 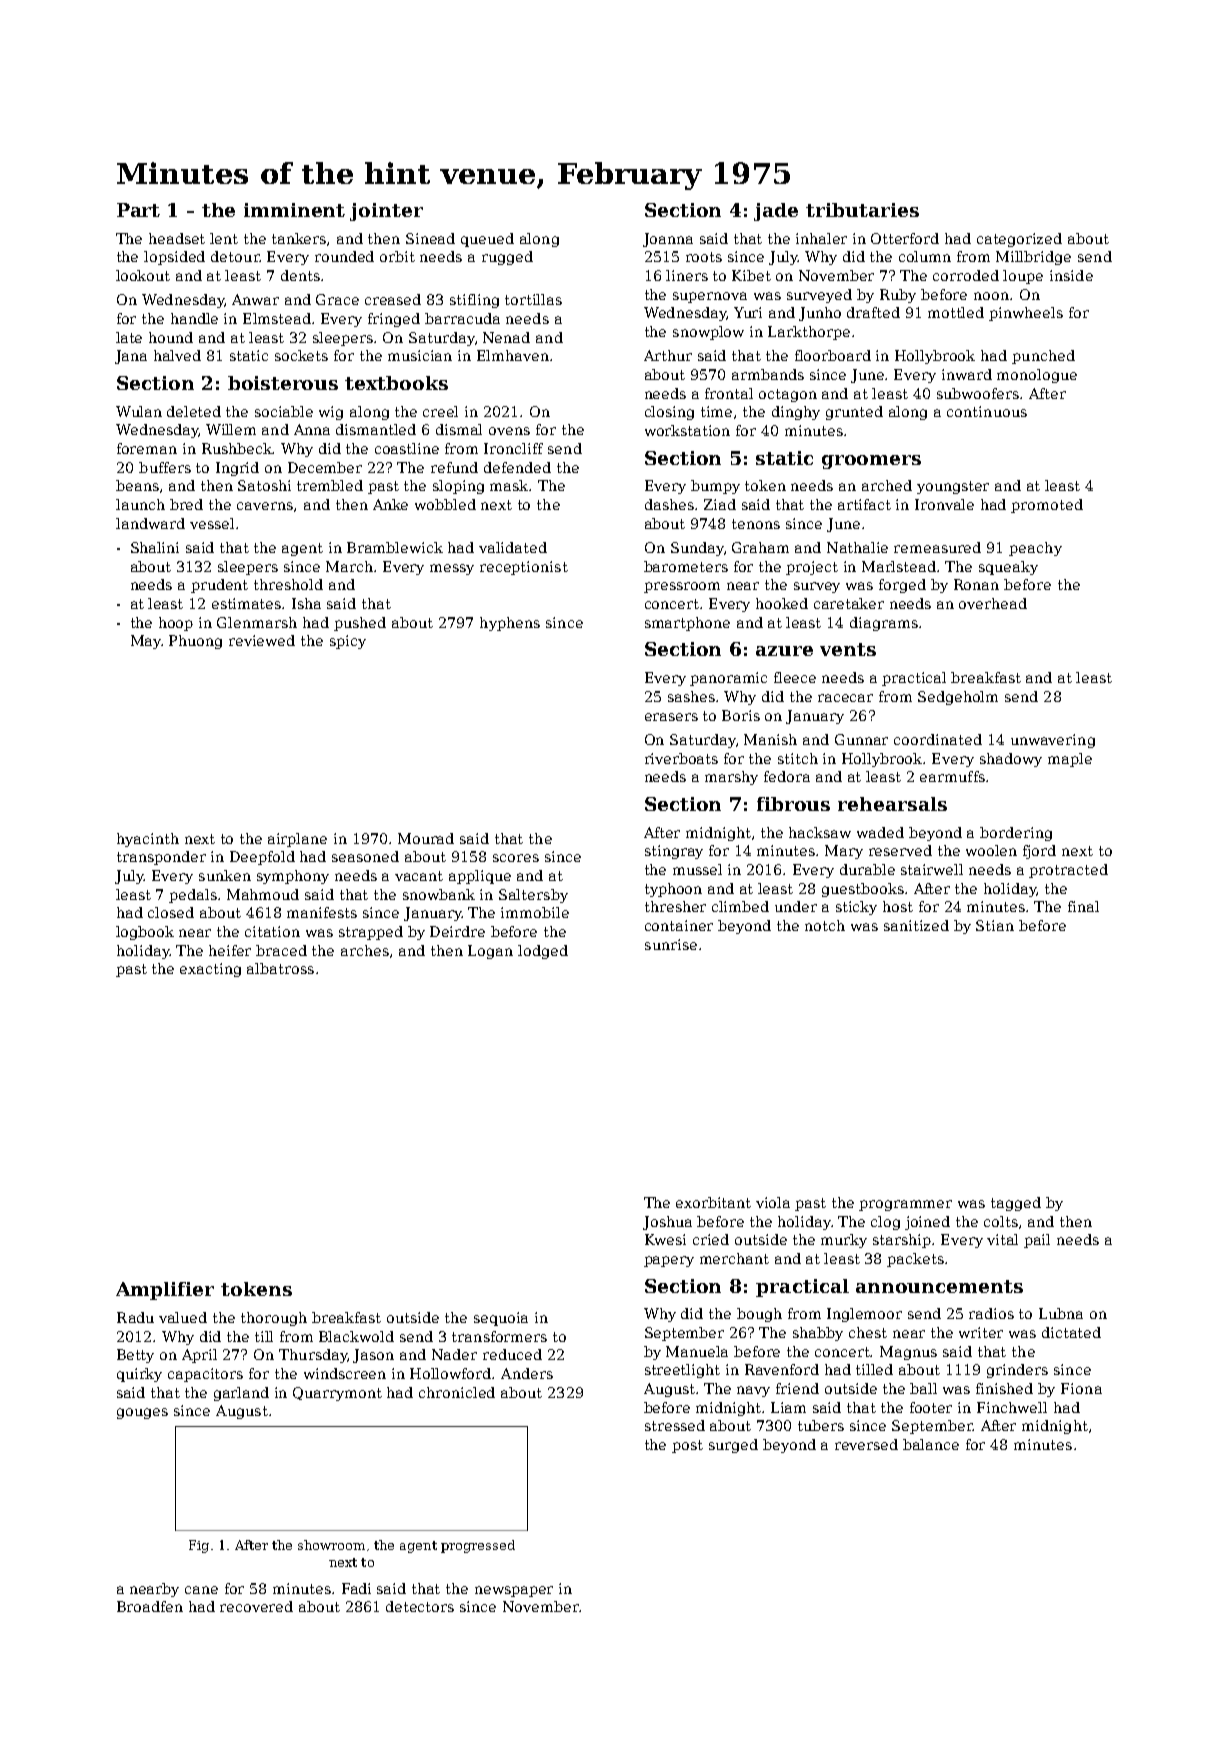 What do you see at coordinates (1070, 760) in the screenshot?
I see `maple` at bounding box center [1070, 760].
